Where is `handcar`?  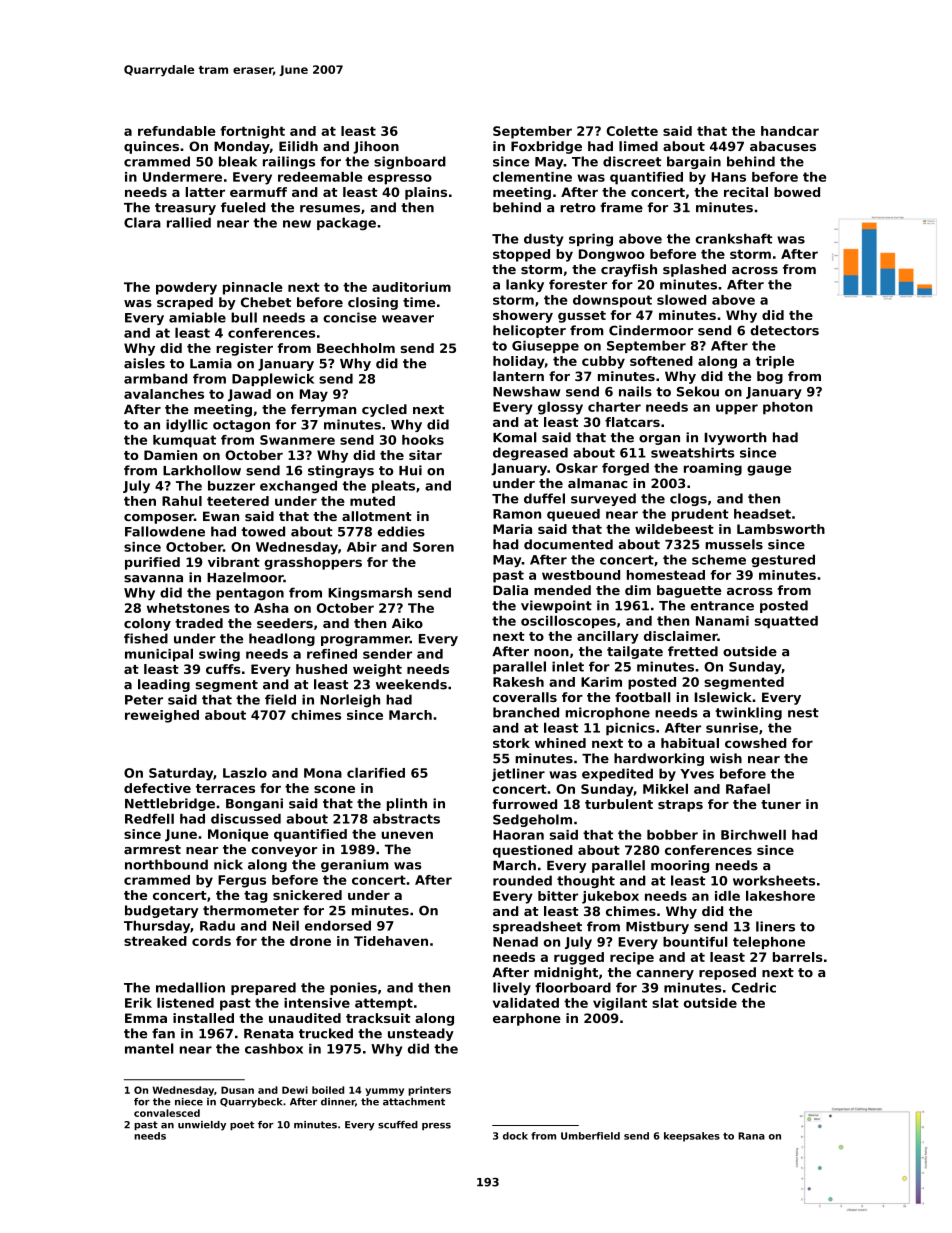 handcar is located at coordinates (790, 131).
